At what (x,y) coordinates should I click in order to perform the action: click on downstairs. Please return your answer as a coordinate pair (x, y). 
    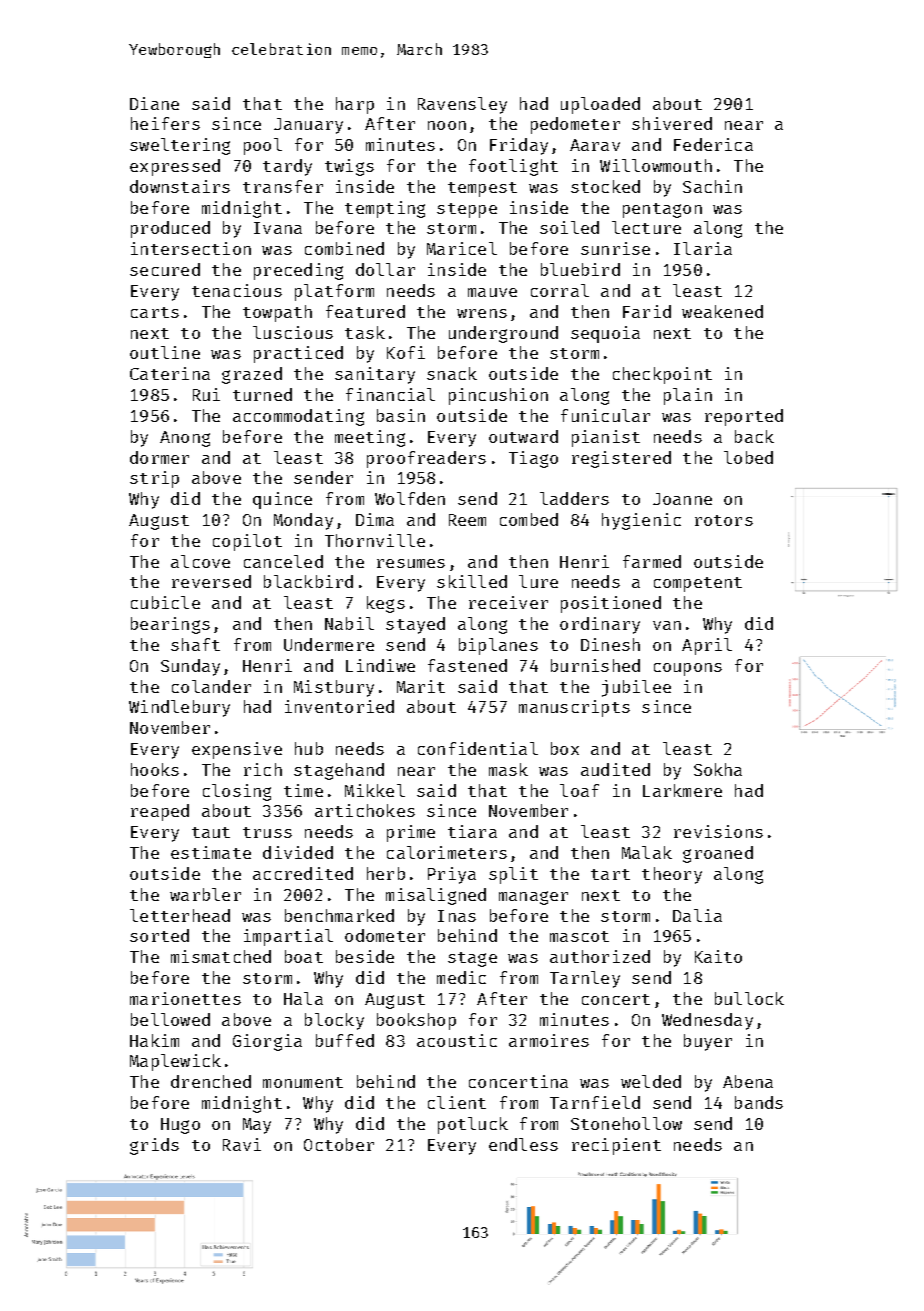
    Looking at the image, I should click on (180, 186).
